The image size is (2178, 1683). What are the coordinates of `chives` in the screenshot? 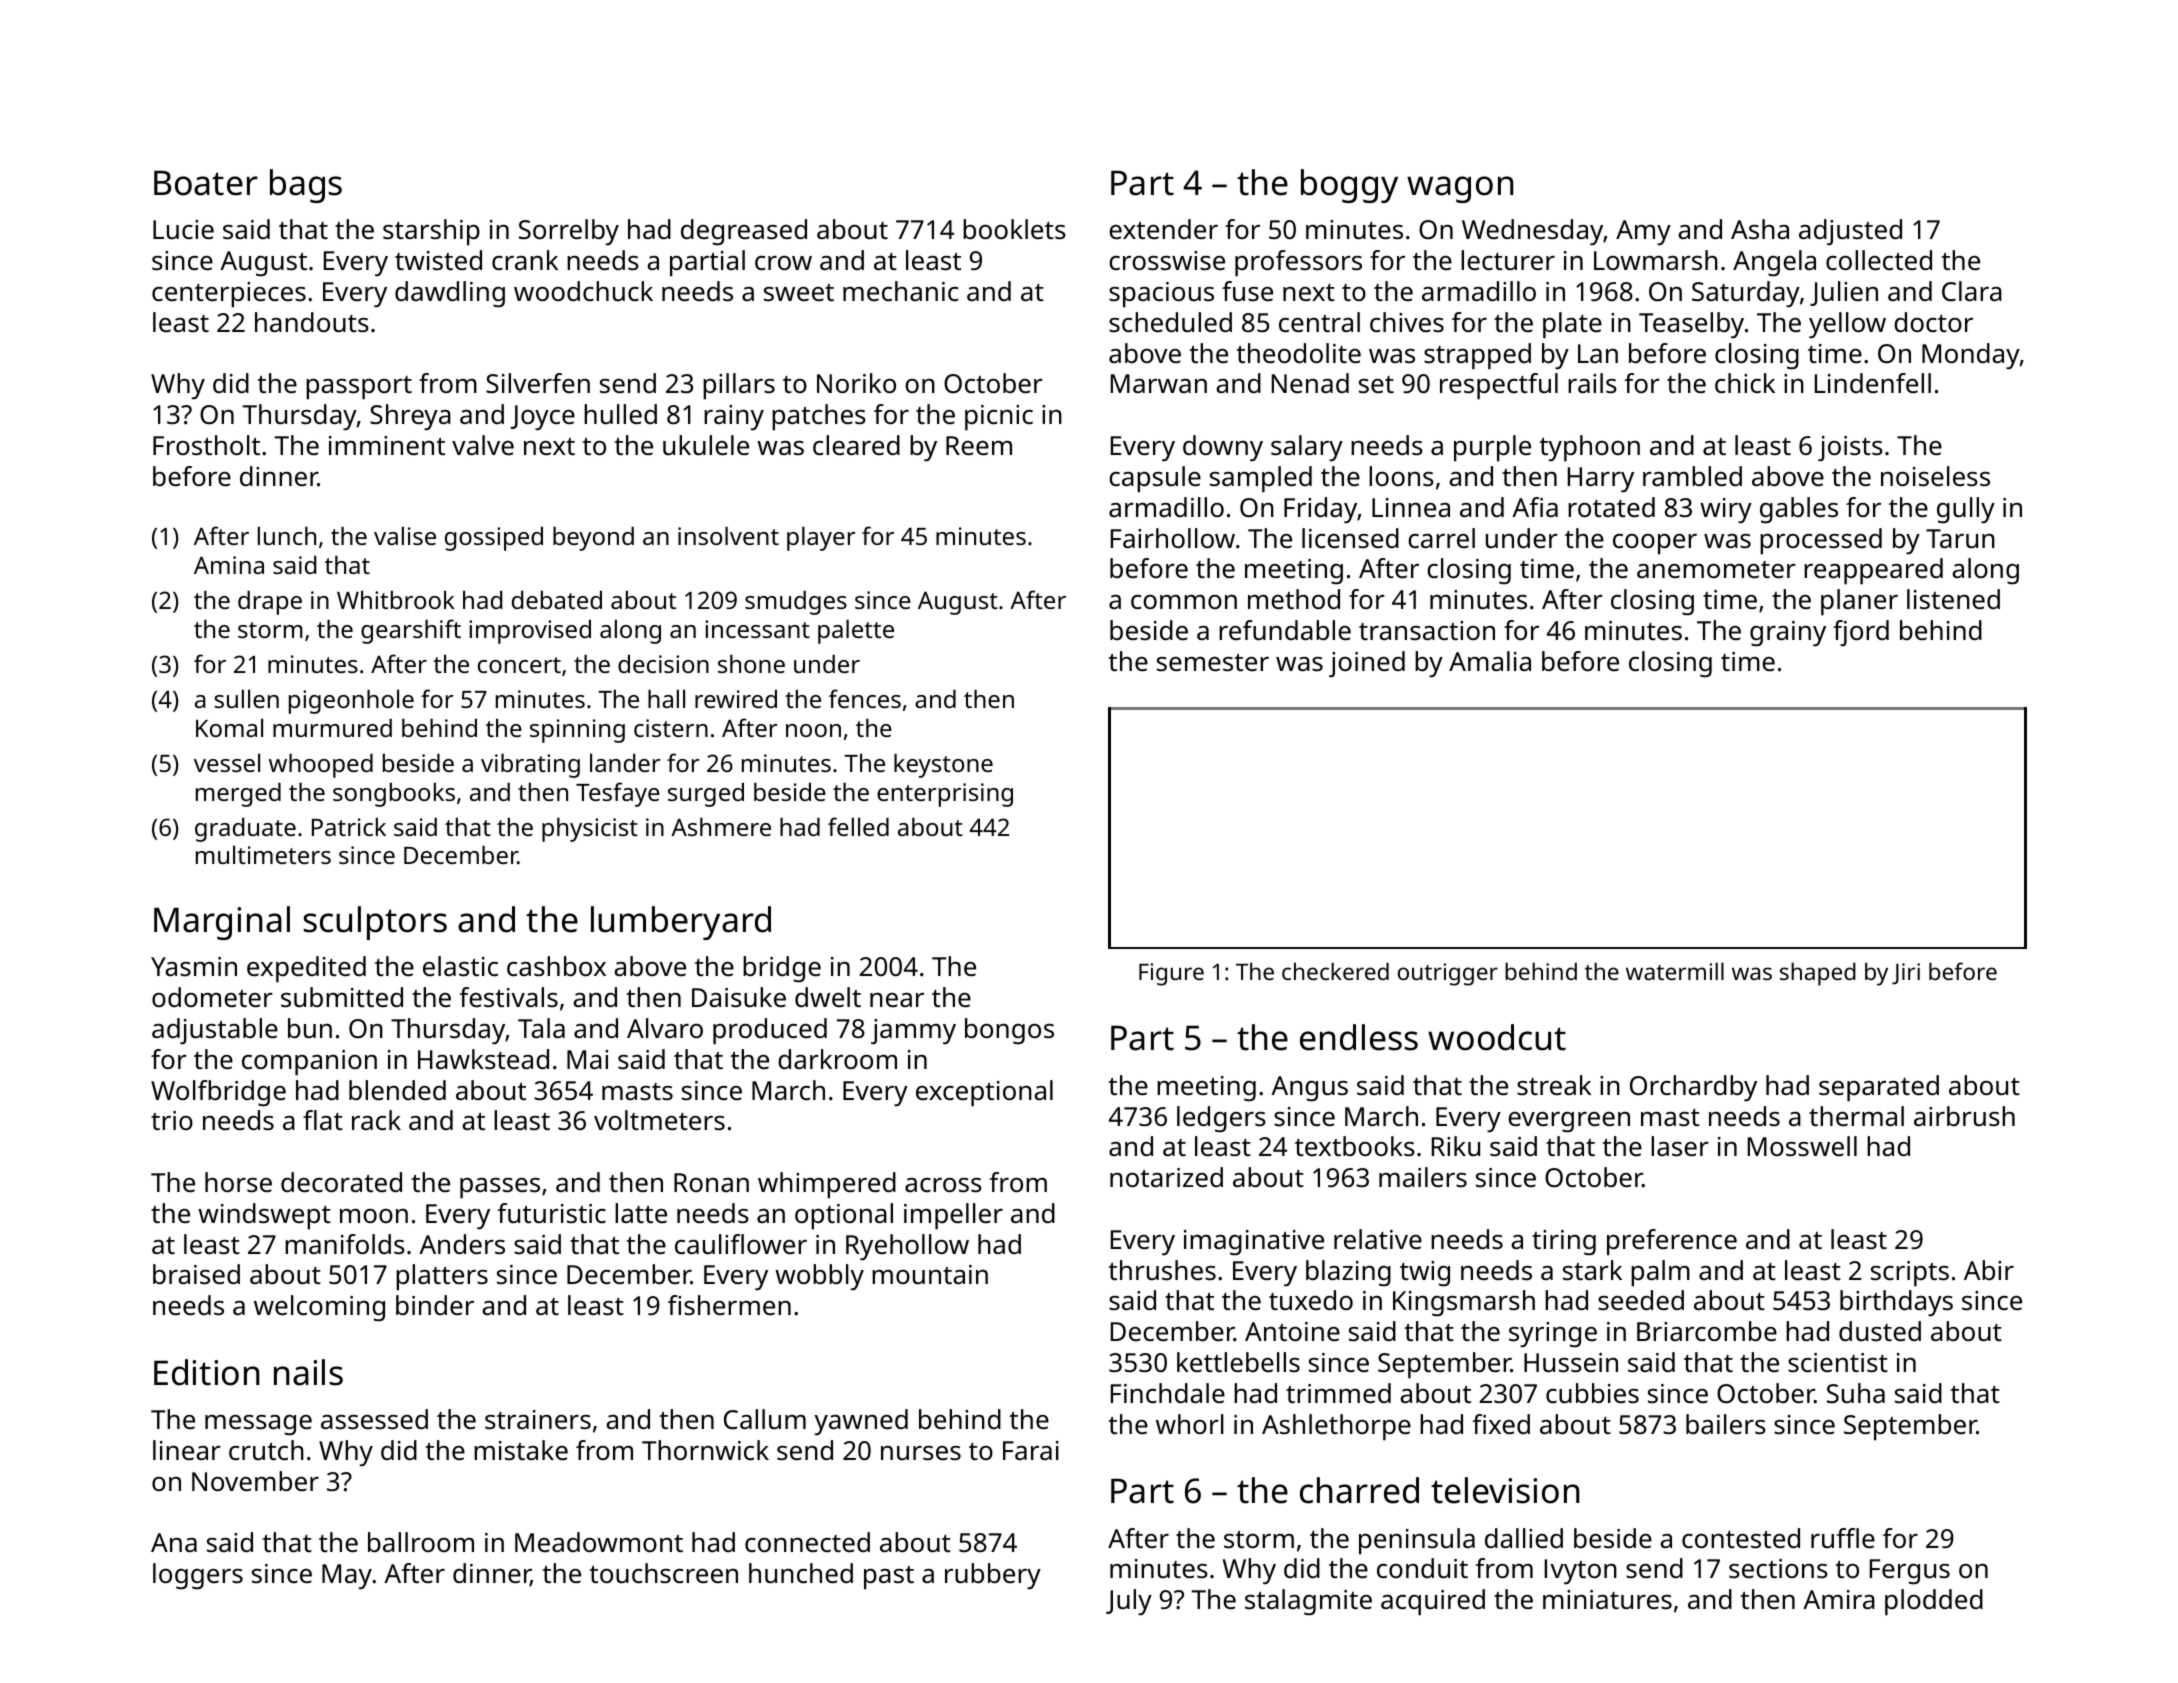 It's located at (1407, 322).
